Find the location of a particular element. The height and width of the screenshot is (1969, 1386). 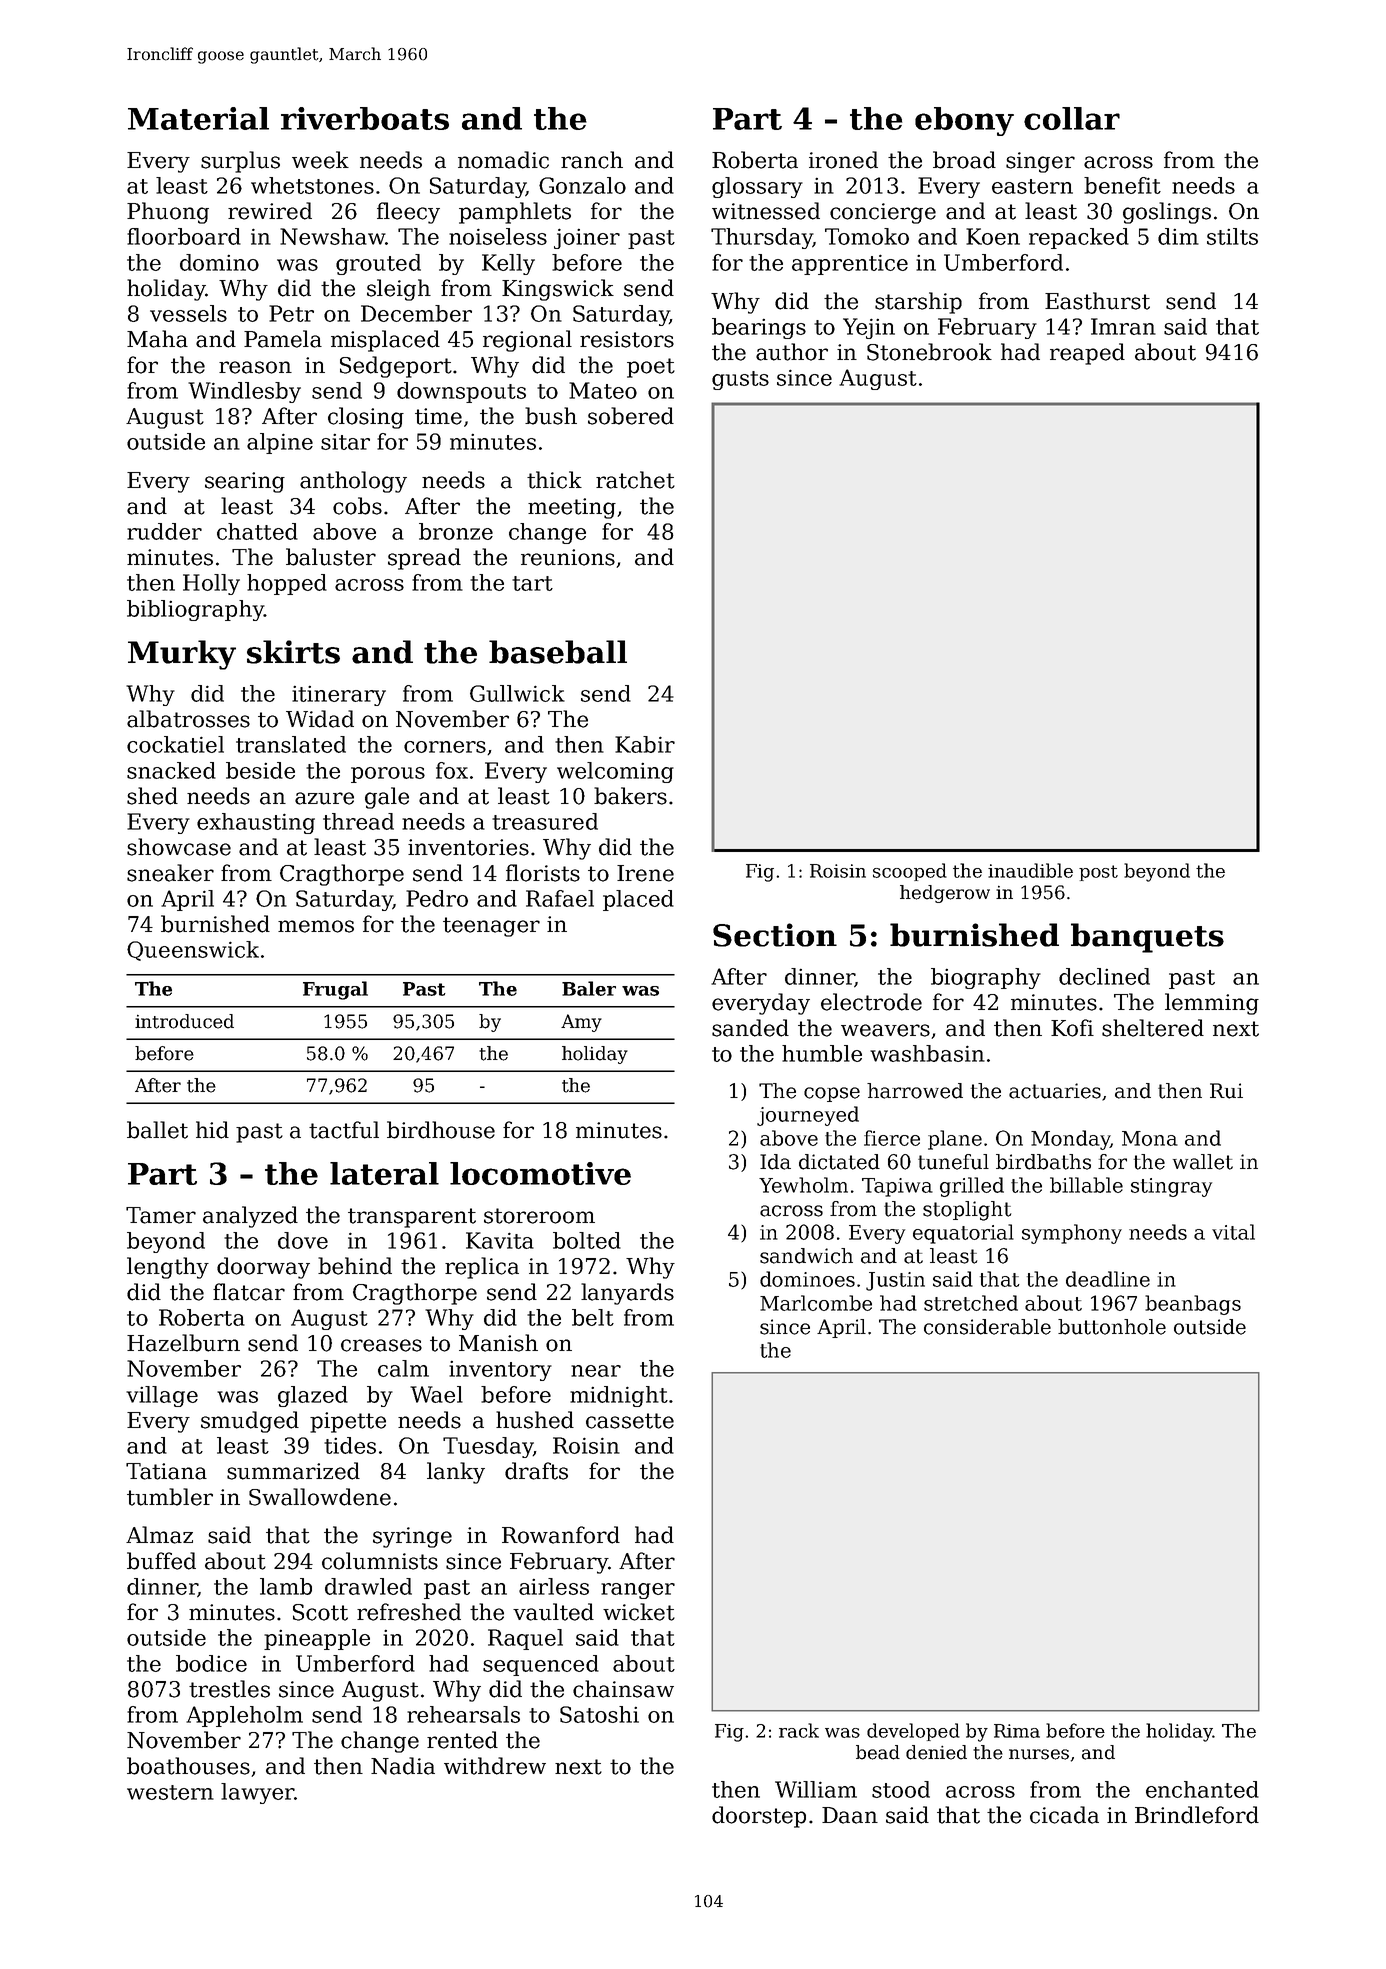

post is located at coordinates (1098, 873).
